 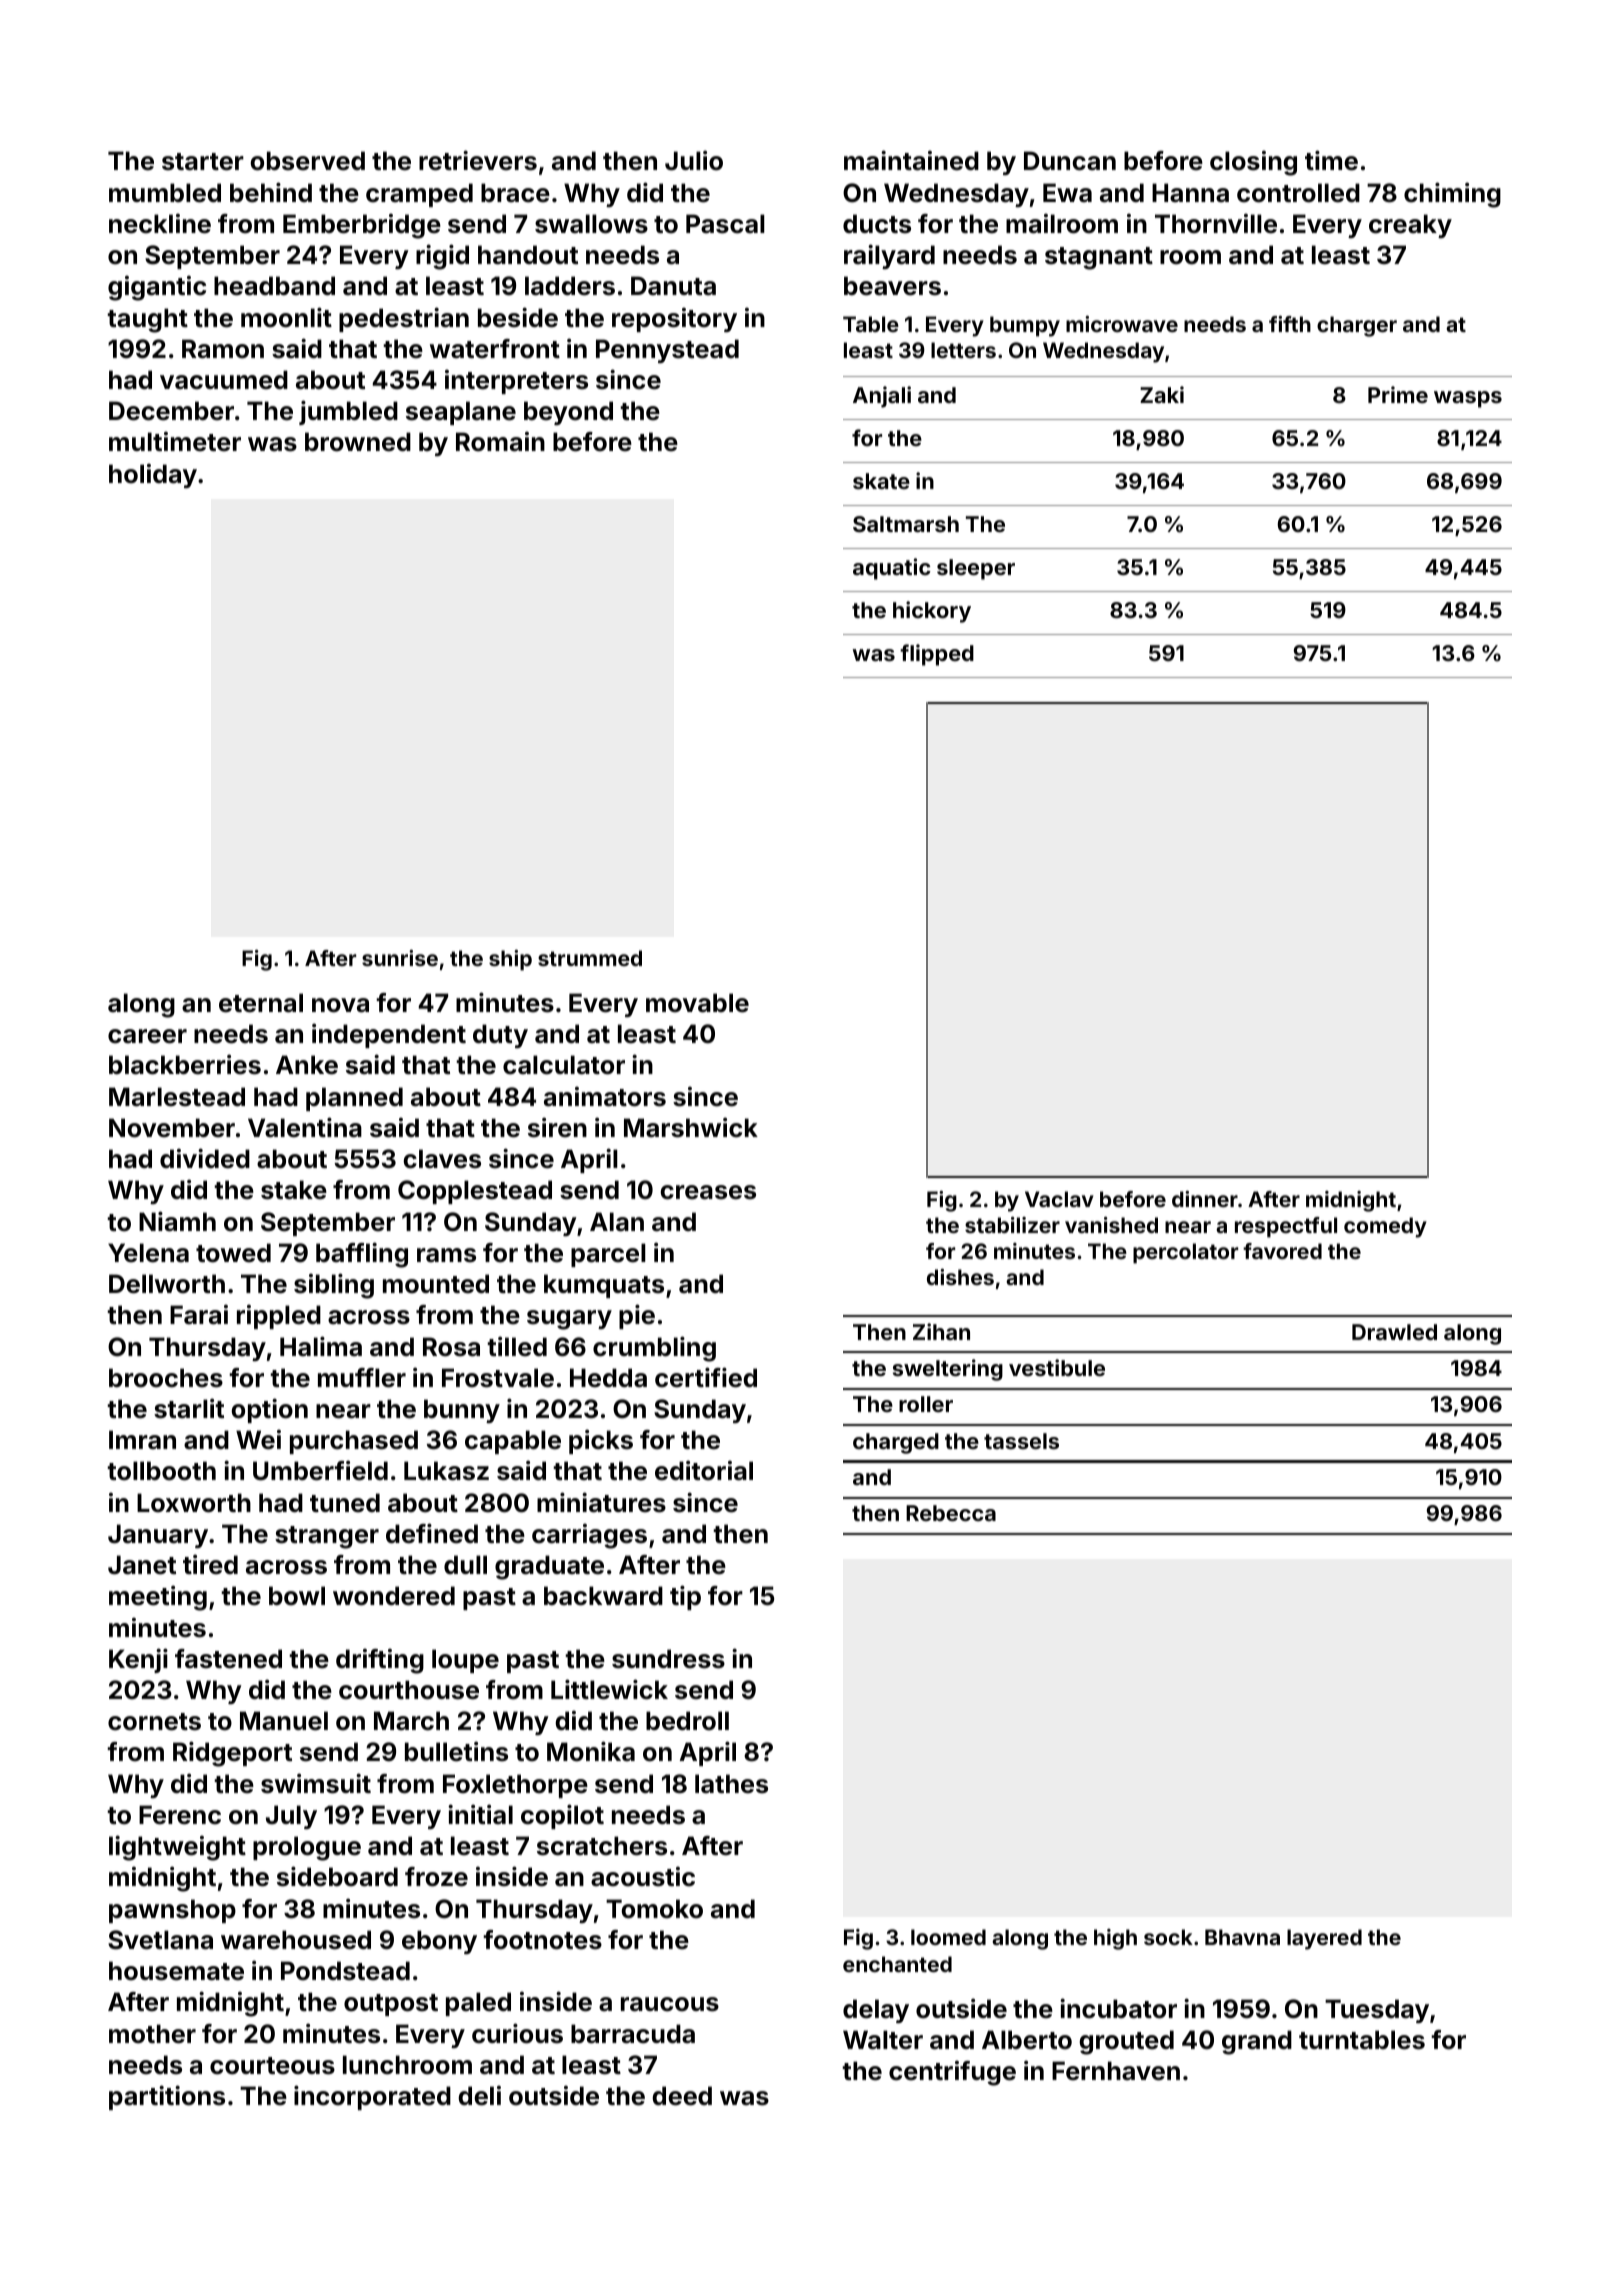 What do you see at coordinates (307, 161) in the screenshot?
I see `observed` at bounding box center [307, 161].
